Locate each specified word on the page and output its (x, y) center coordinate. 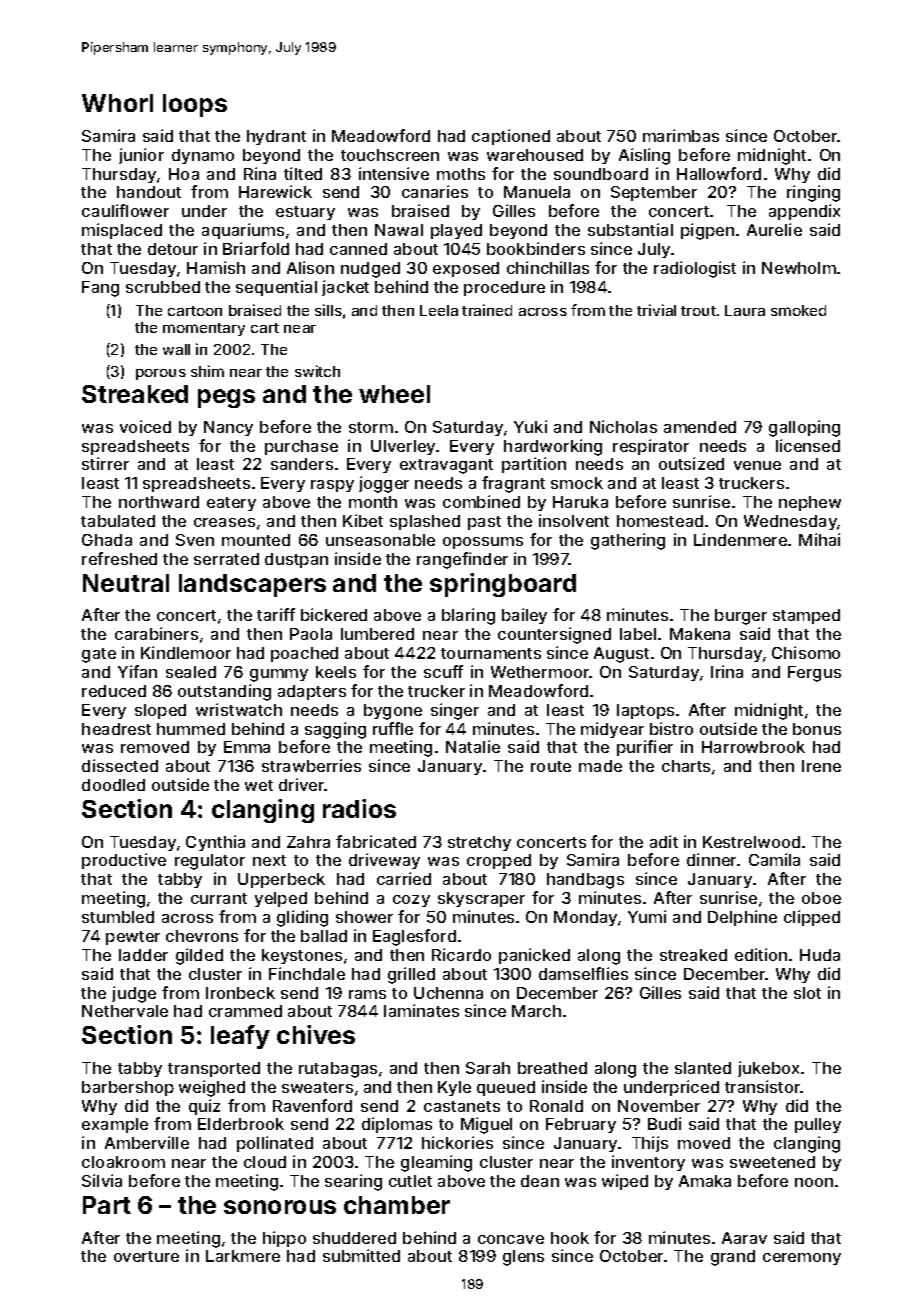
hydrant (276, 137)
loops (195, 105)
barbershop (128, 1088)
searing (353, 1182)
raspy (332, 486)
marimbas (681, 135)
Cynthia (215, 843)
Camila (774, 859)
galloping (804, 428)
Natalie (473, 746)
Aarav (744, 1238)
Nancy (228, 428)
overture (146, 1256)
